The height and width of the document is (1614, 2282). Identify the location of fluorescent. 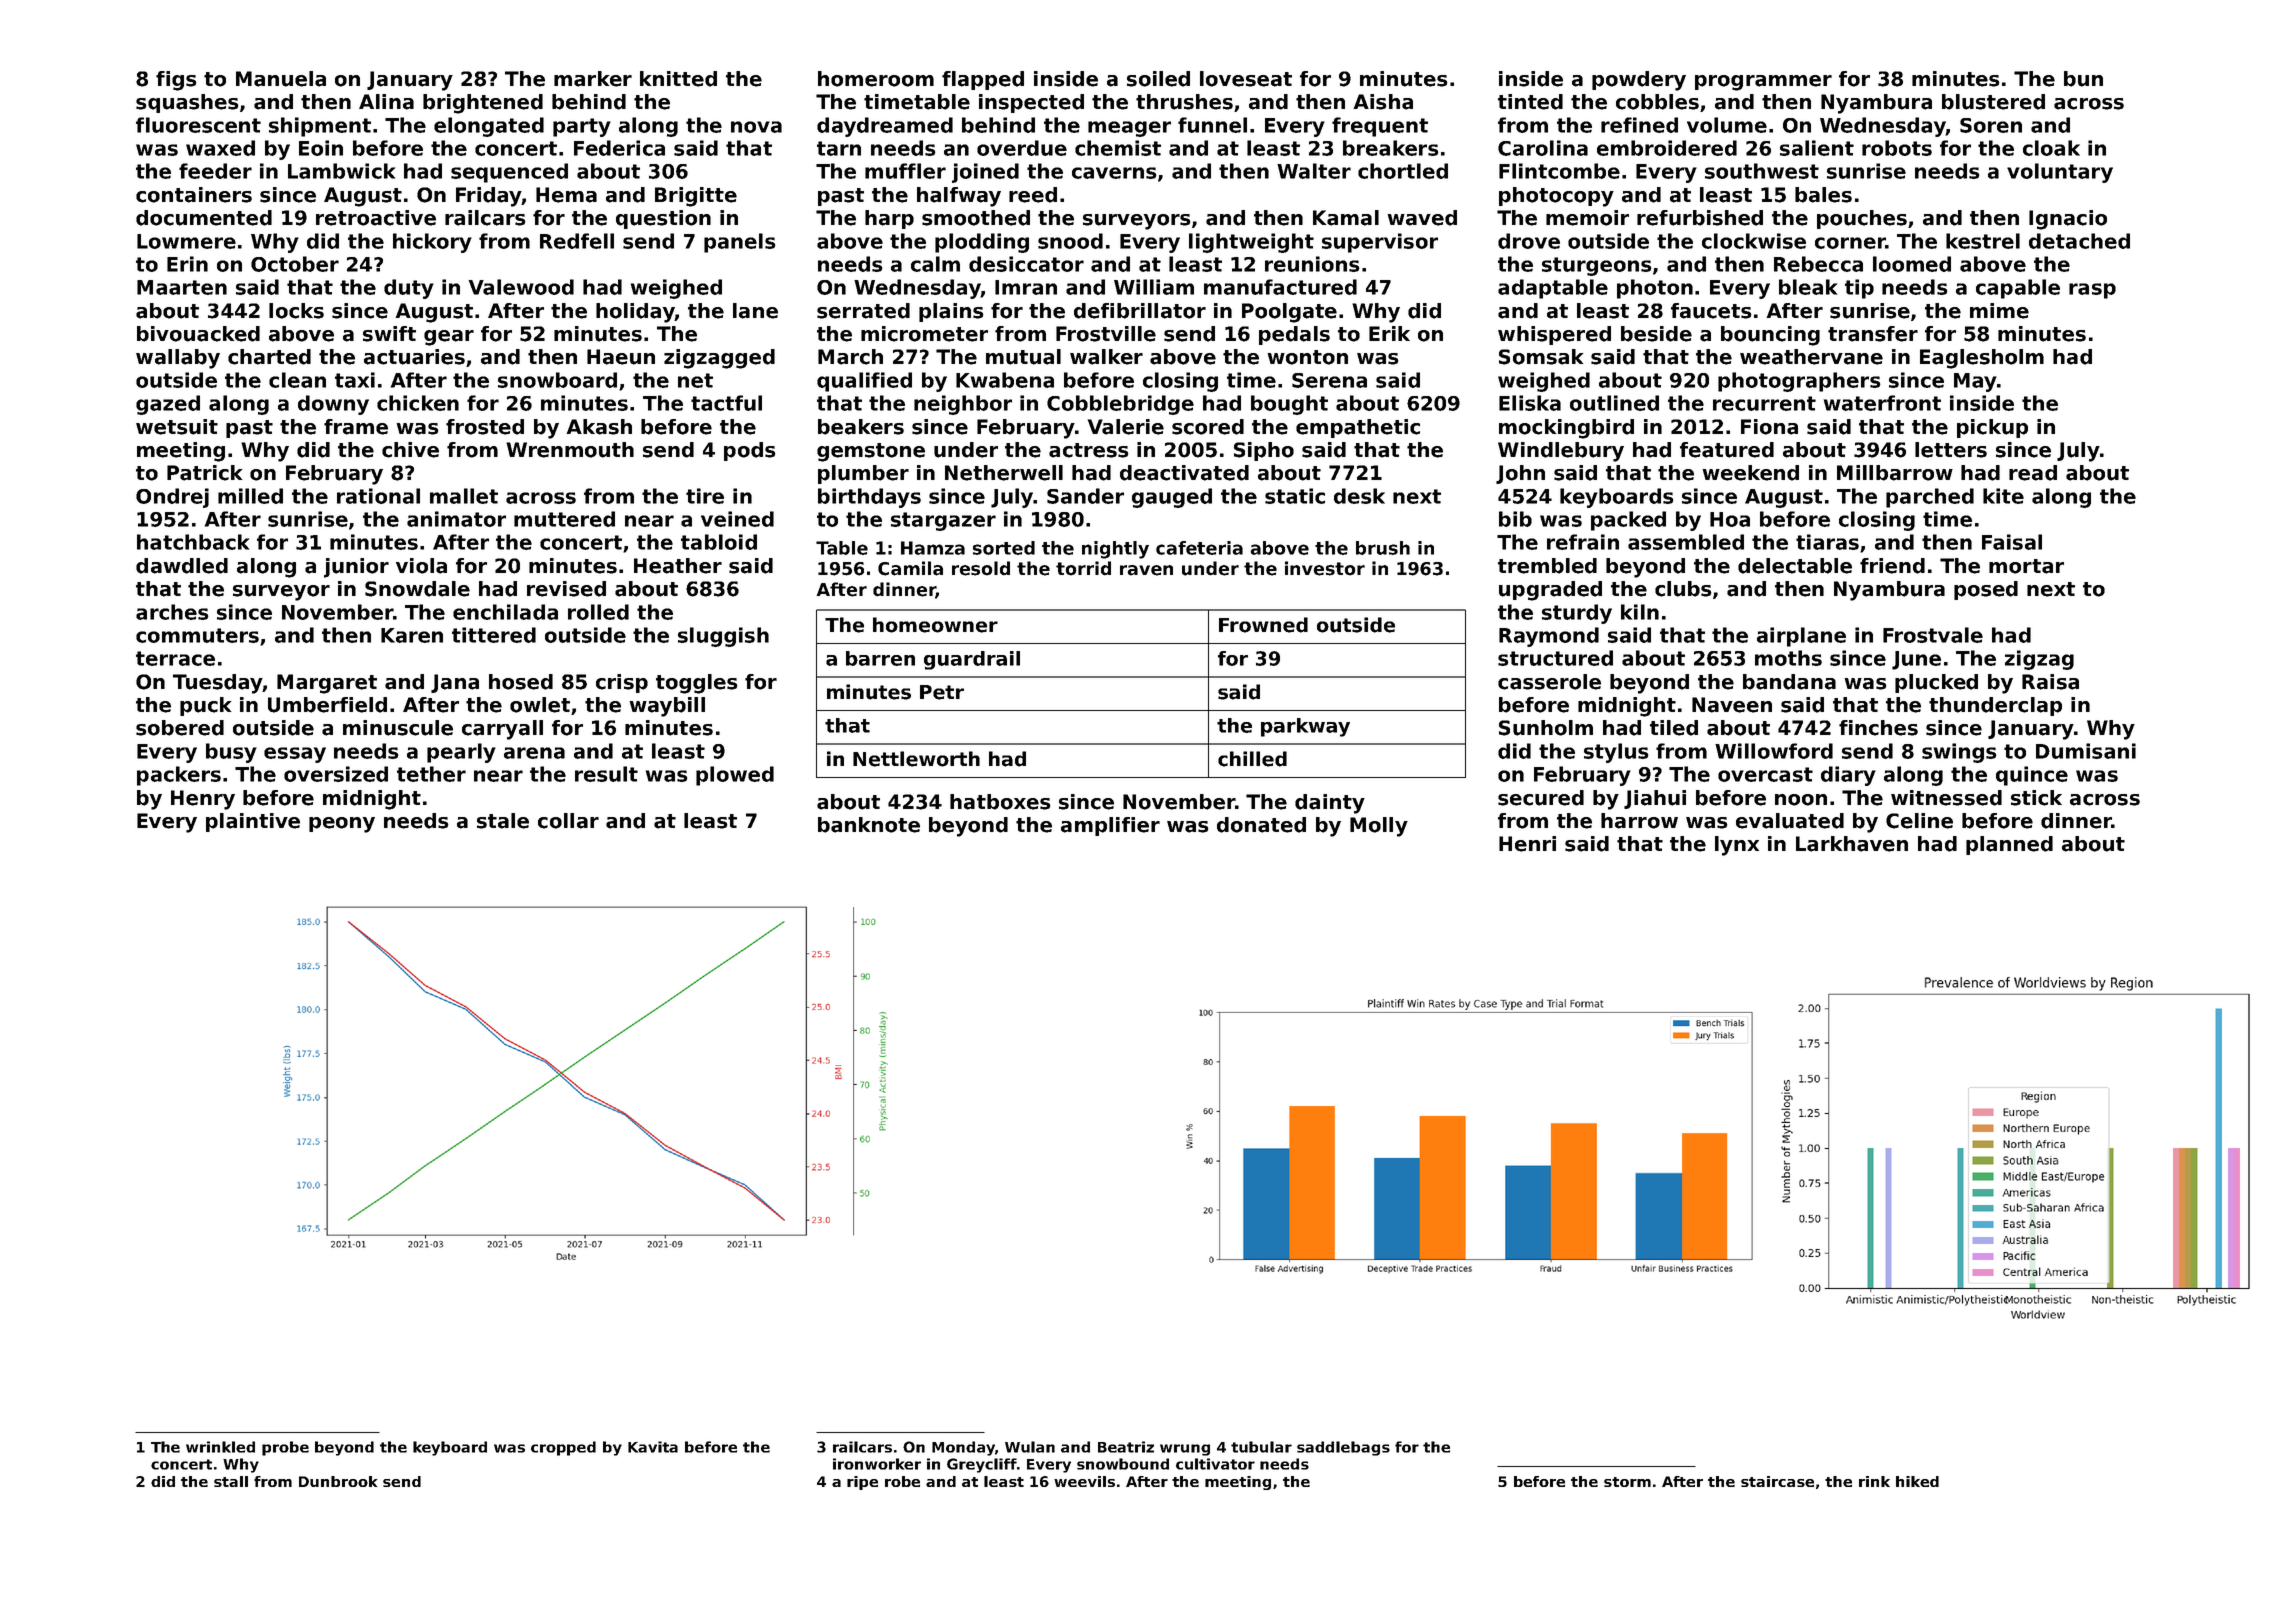
(198, 125).
